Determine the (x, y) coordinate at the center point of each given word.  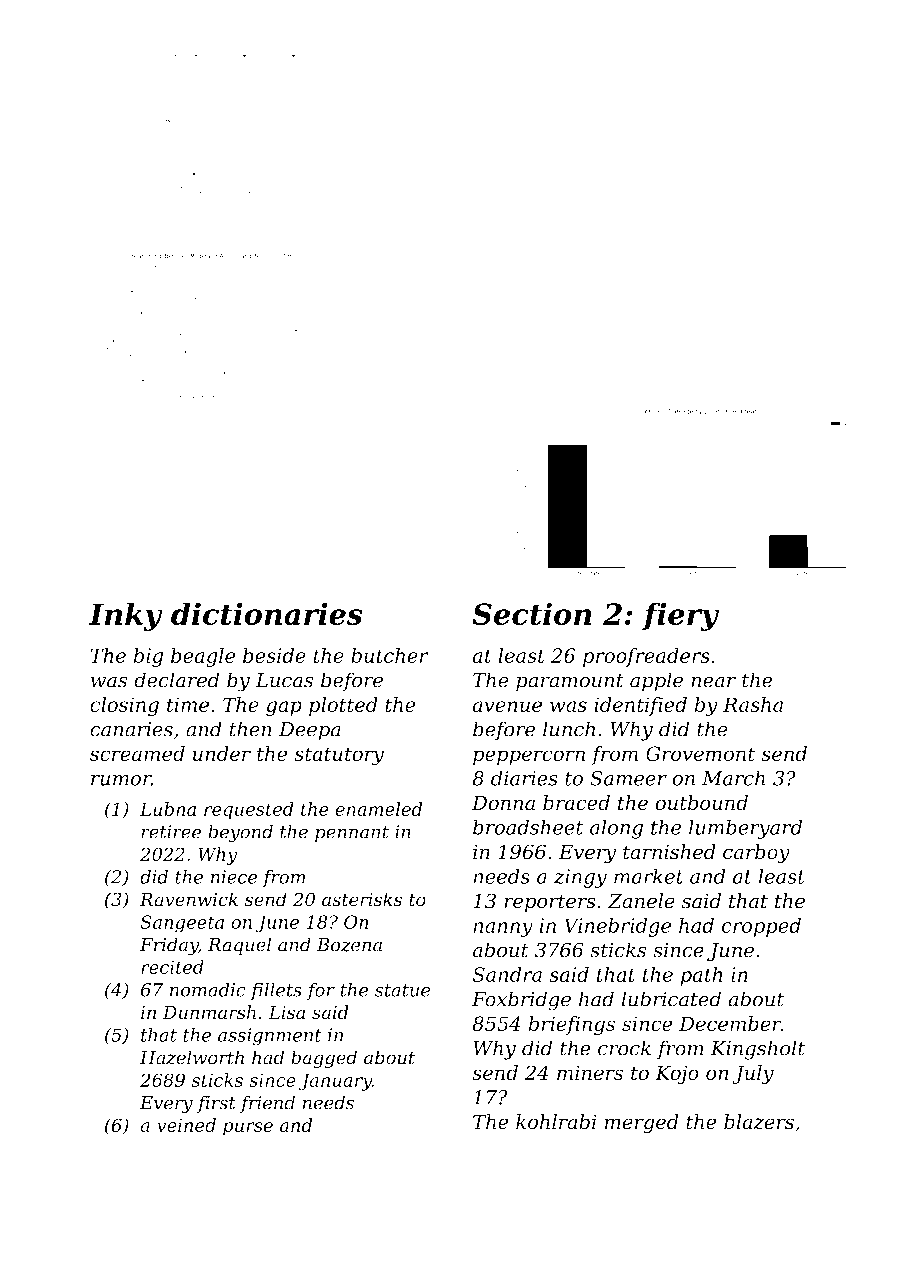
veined (186, 1125)
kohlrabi (556, 1122)
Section (532, 613)
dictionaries (267, 613)
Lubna (168, 809)
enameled (379, 809)
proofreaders (646, 657)
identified (640, 706)
